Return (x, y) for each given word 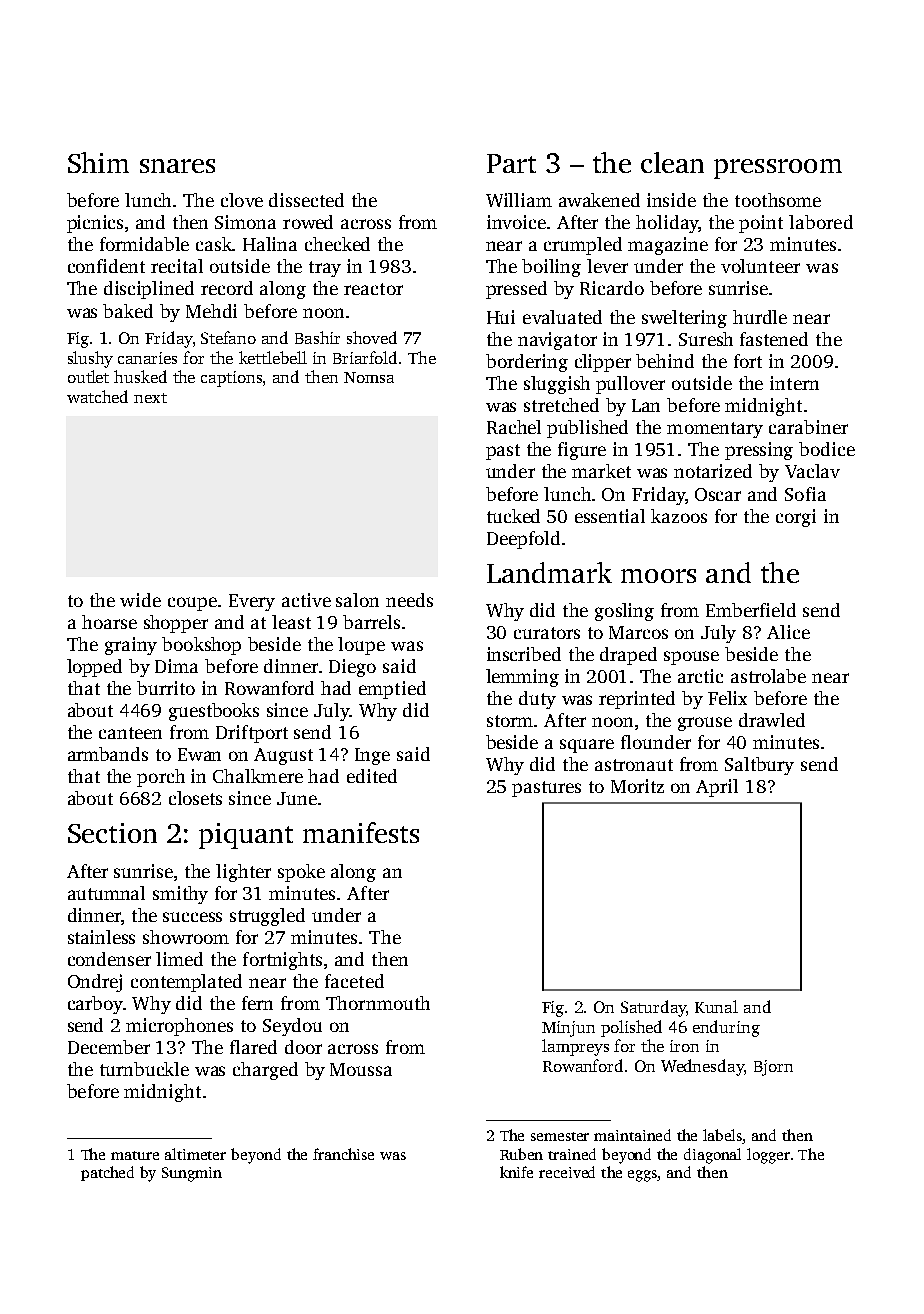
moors (658, 576)
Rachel (514, 427)
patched (107, 1173)
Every (252, 602)
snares (177, 166)
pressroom (778, 169)
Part (511, 163)
